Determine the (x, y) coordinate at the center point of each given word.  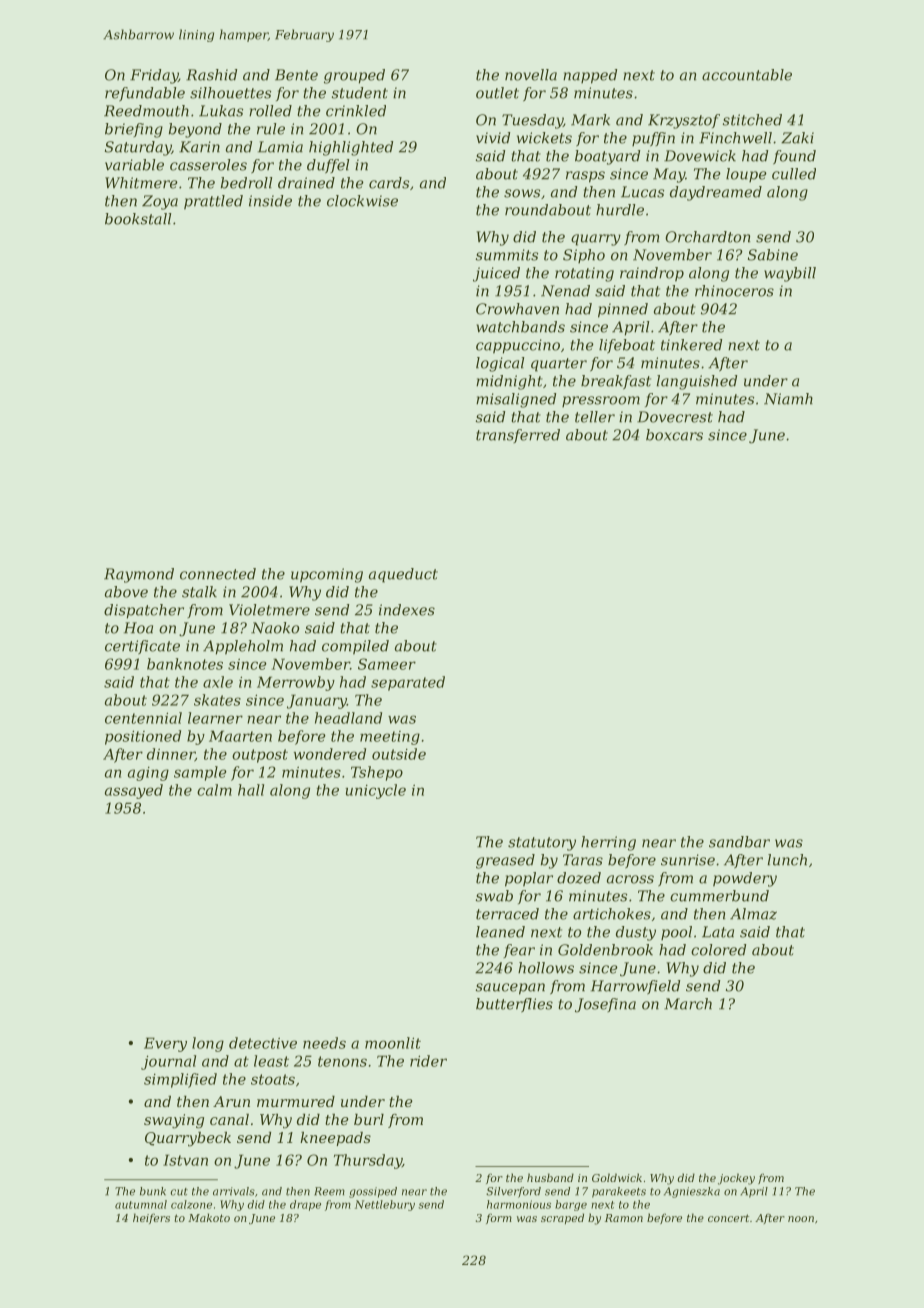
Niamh (788, 399)
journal (168, 1062)
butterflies (514, 1005)
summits (507, 255)
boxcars (674, 435)
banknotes (185, 664)
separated (408, 683)
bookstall (138, 219)
